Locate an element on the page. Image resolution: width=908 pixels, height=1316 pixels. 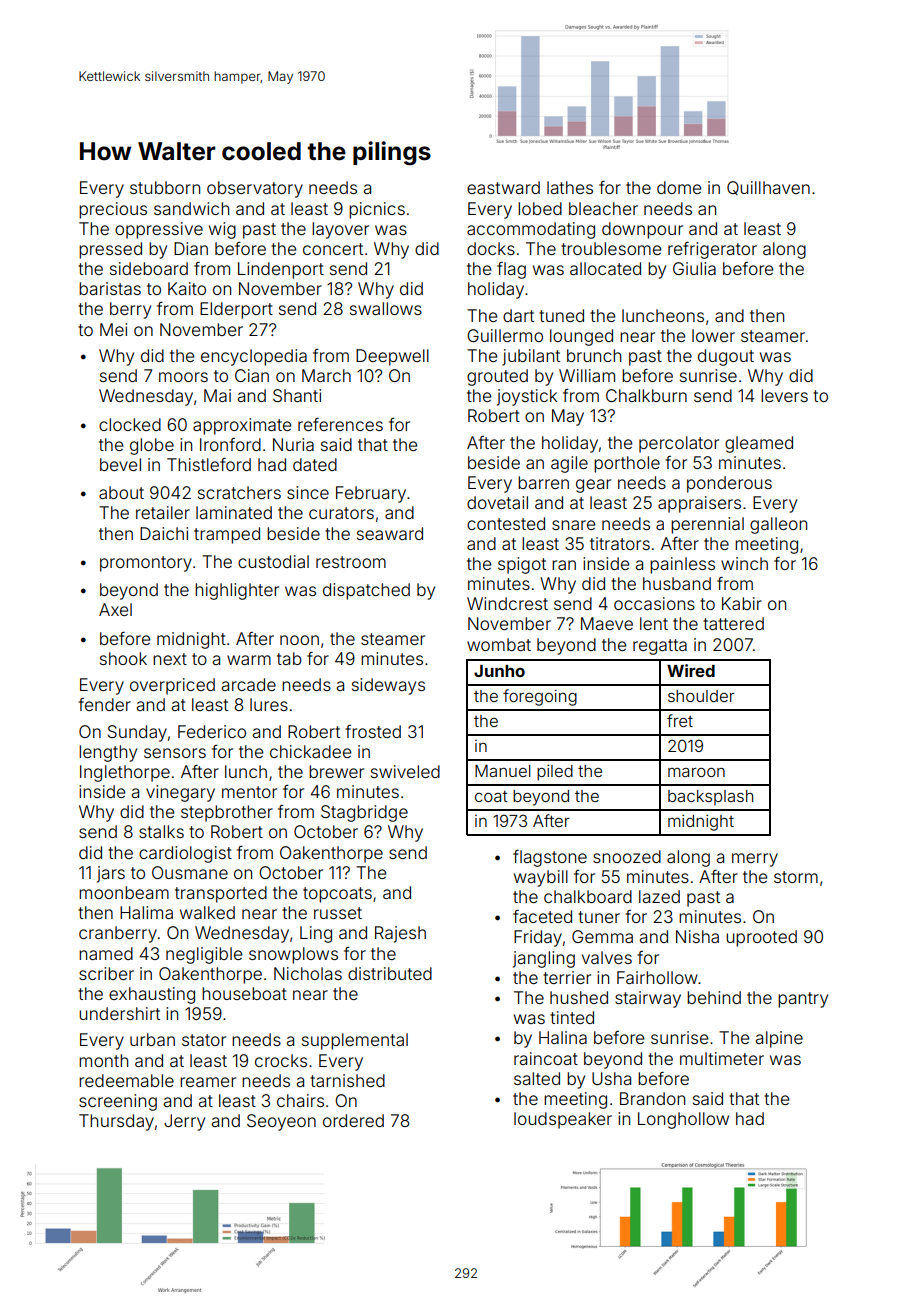
dispatched is located at coordinates (366, 591).
